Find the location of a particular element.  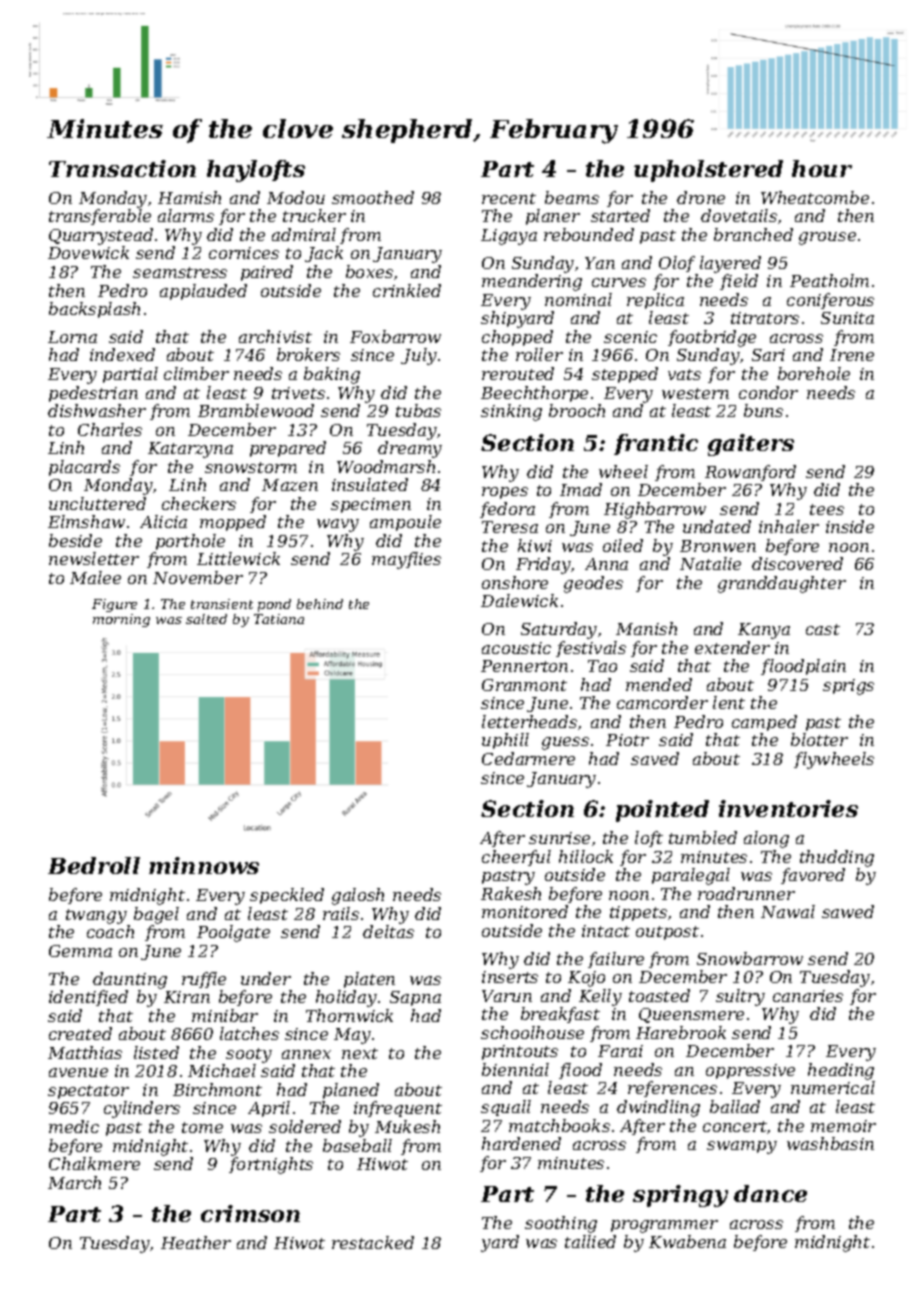

oiled is located at coordinates (623, 545).
